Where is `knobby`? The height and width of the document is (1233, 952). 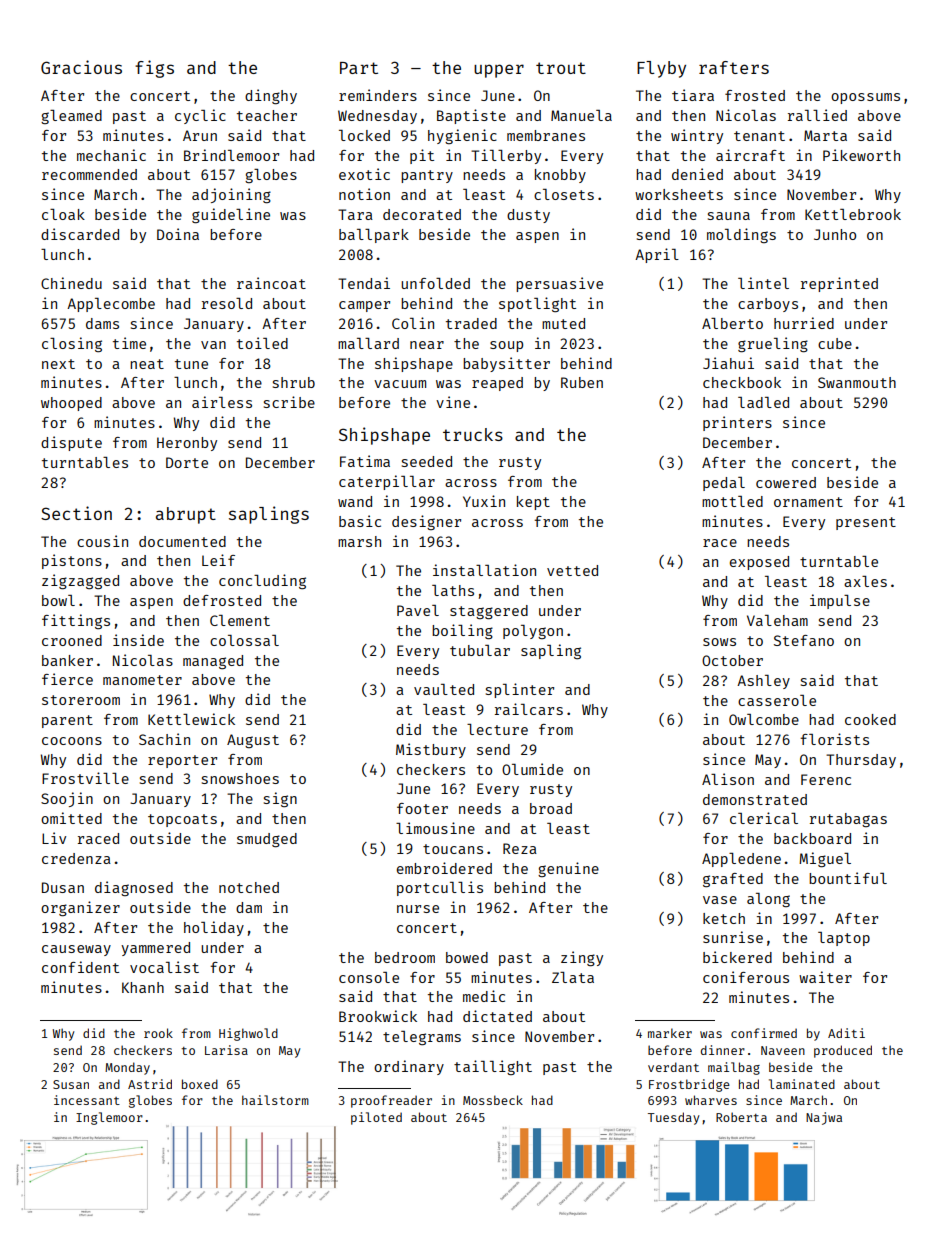
knobby is located at coordinates (560, 176).
